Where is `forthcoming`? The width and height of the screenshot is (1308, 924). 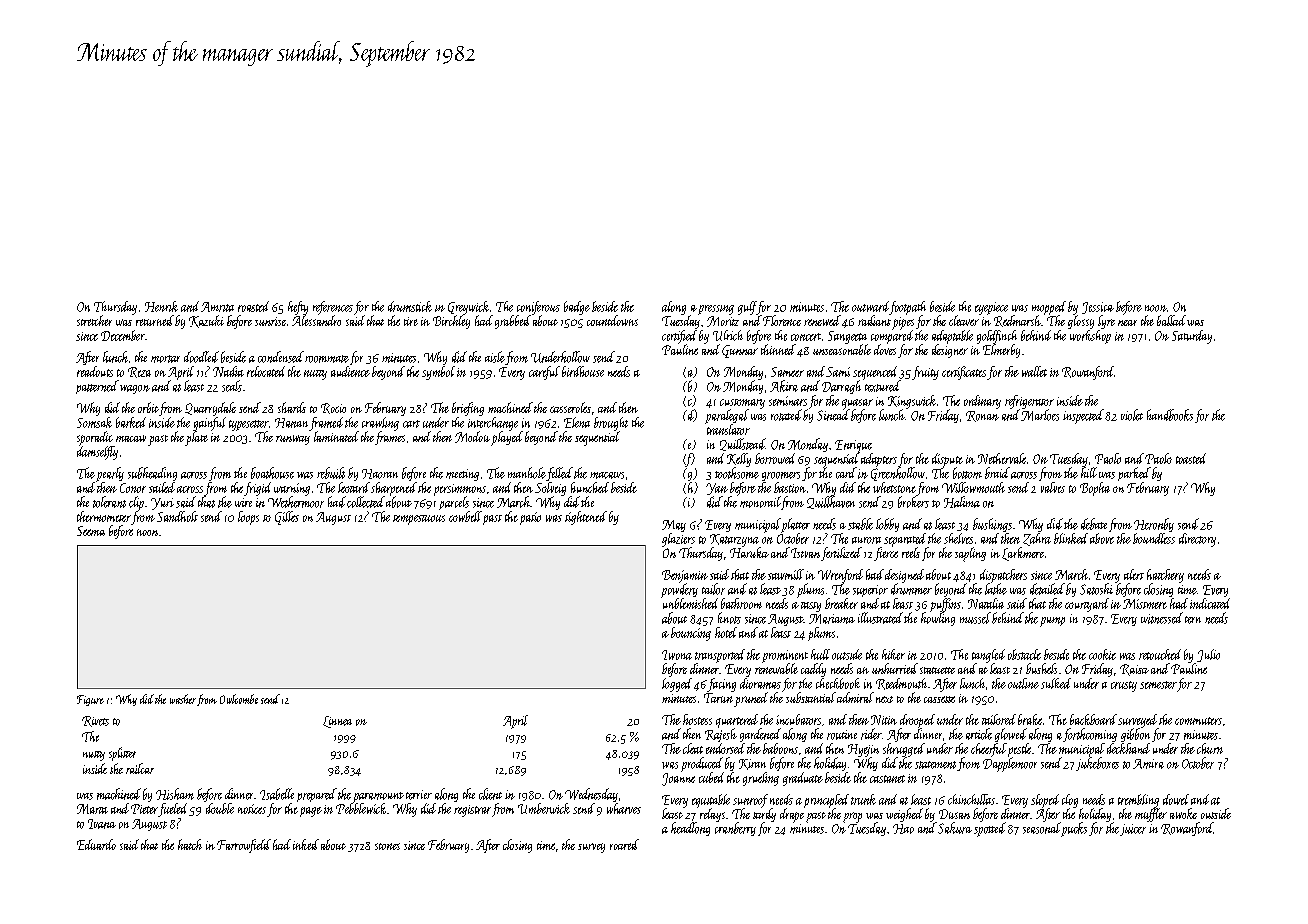
forthcoming is located at coordinates (1090, 735).
